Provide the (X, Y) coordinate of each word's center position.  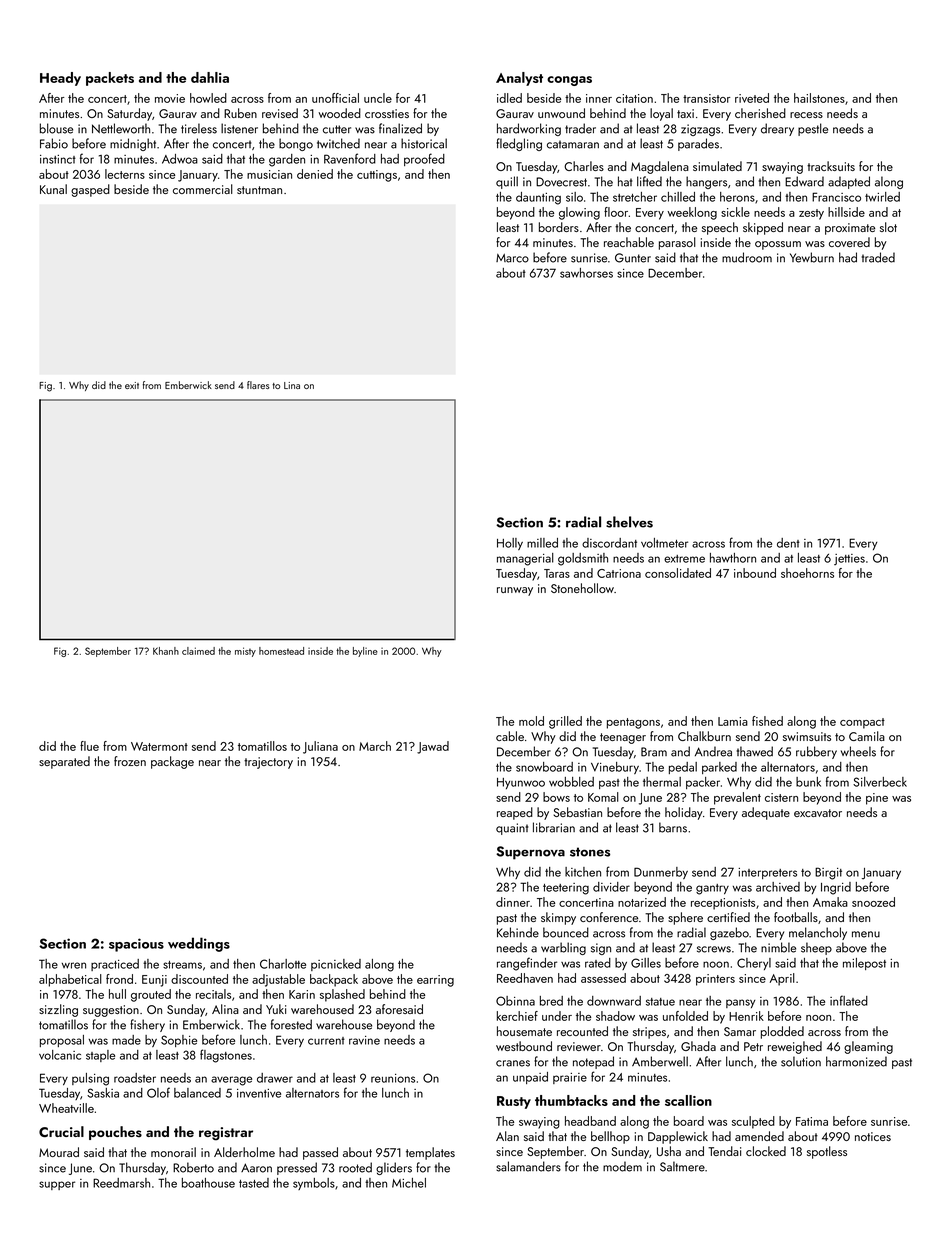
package (172, 762)
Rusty (514, 1102)
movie (170, 98)
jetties (849, 559)
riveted (752, 98)
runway (515, 591)
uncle (378, 98)
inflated (849, 1000)
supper (57, 1185)
